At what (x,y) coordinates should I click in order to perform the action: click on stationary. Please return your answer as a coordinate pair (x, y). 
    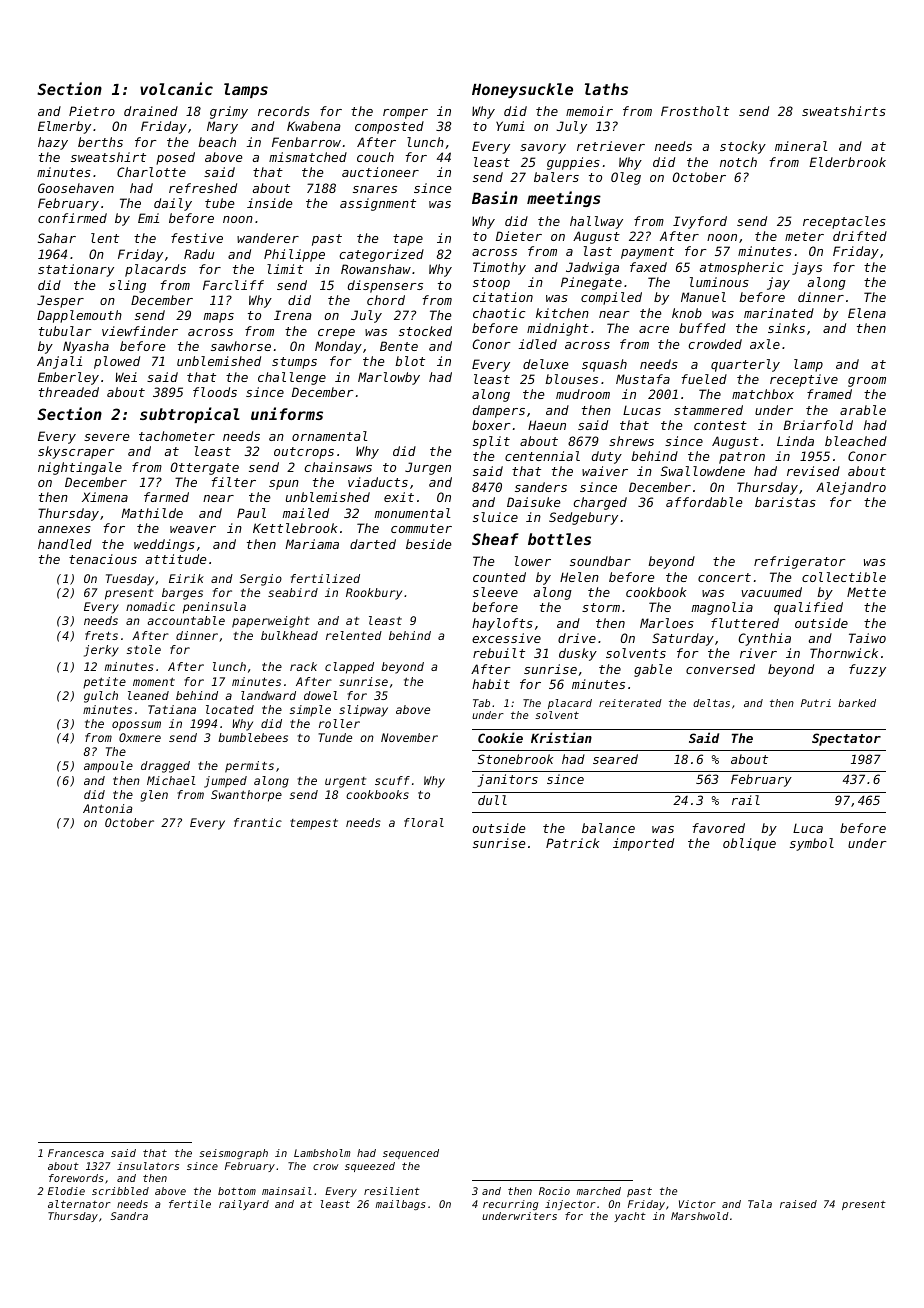
    Looking at the image, I should click on (76, 270).
